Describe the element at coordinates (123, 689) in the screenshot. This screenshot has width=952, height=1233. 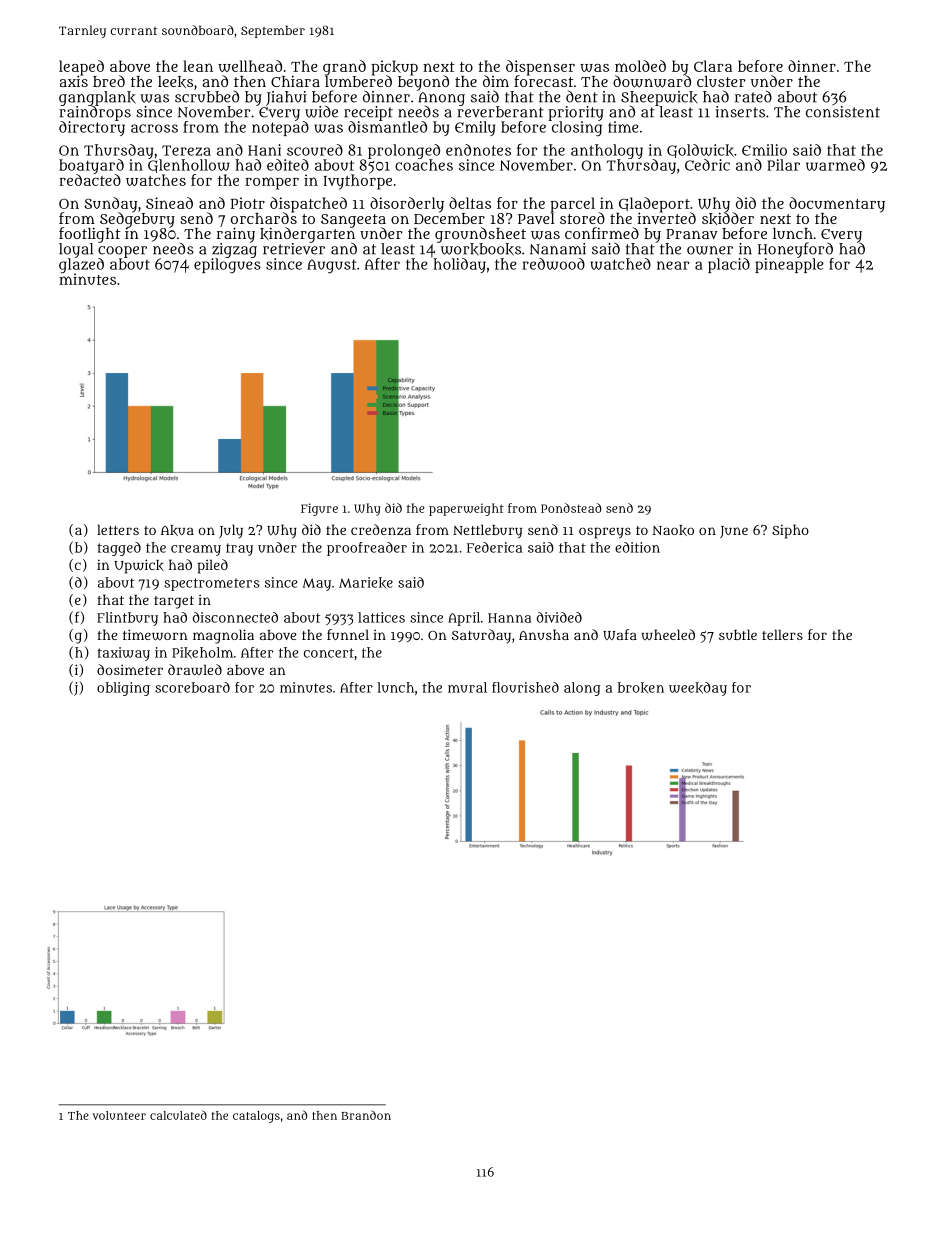
I see `obliging` at that location.
